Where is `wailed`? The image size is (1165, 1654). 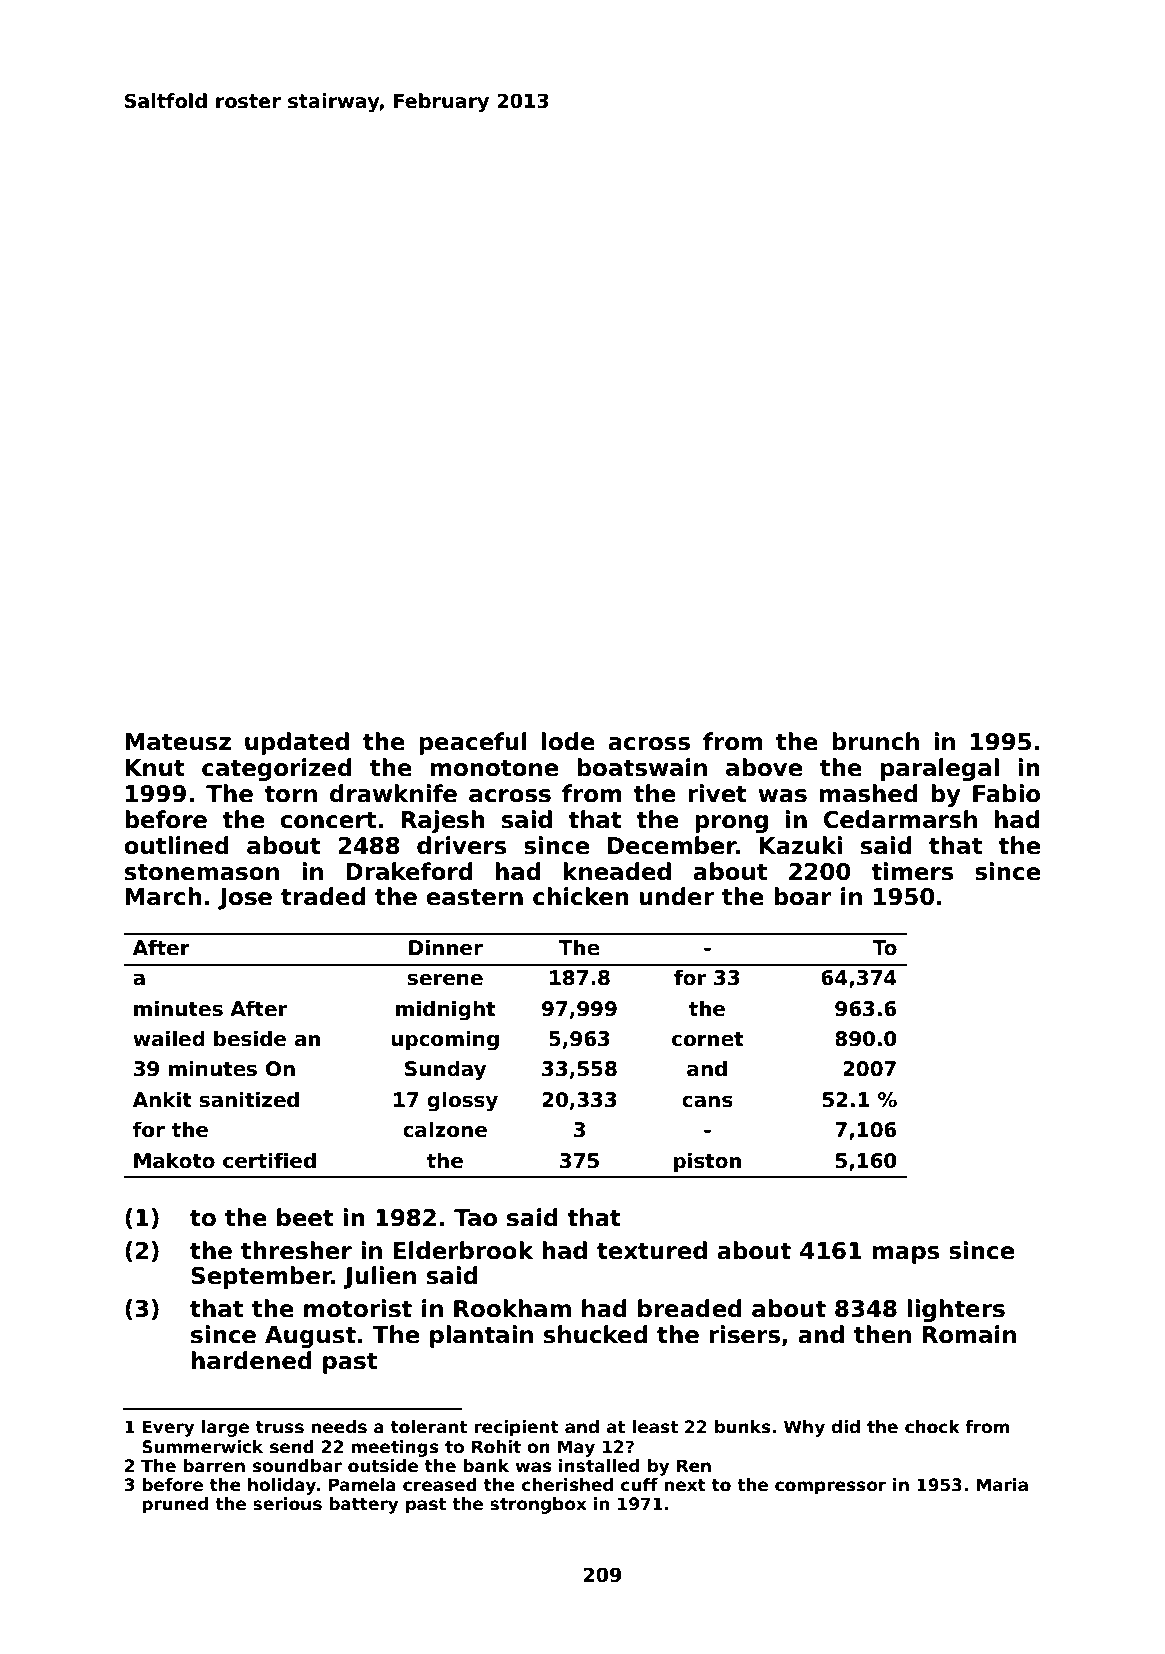 wailed is located at coordinates (169, 1038).
